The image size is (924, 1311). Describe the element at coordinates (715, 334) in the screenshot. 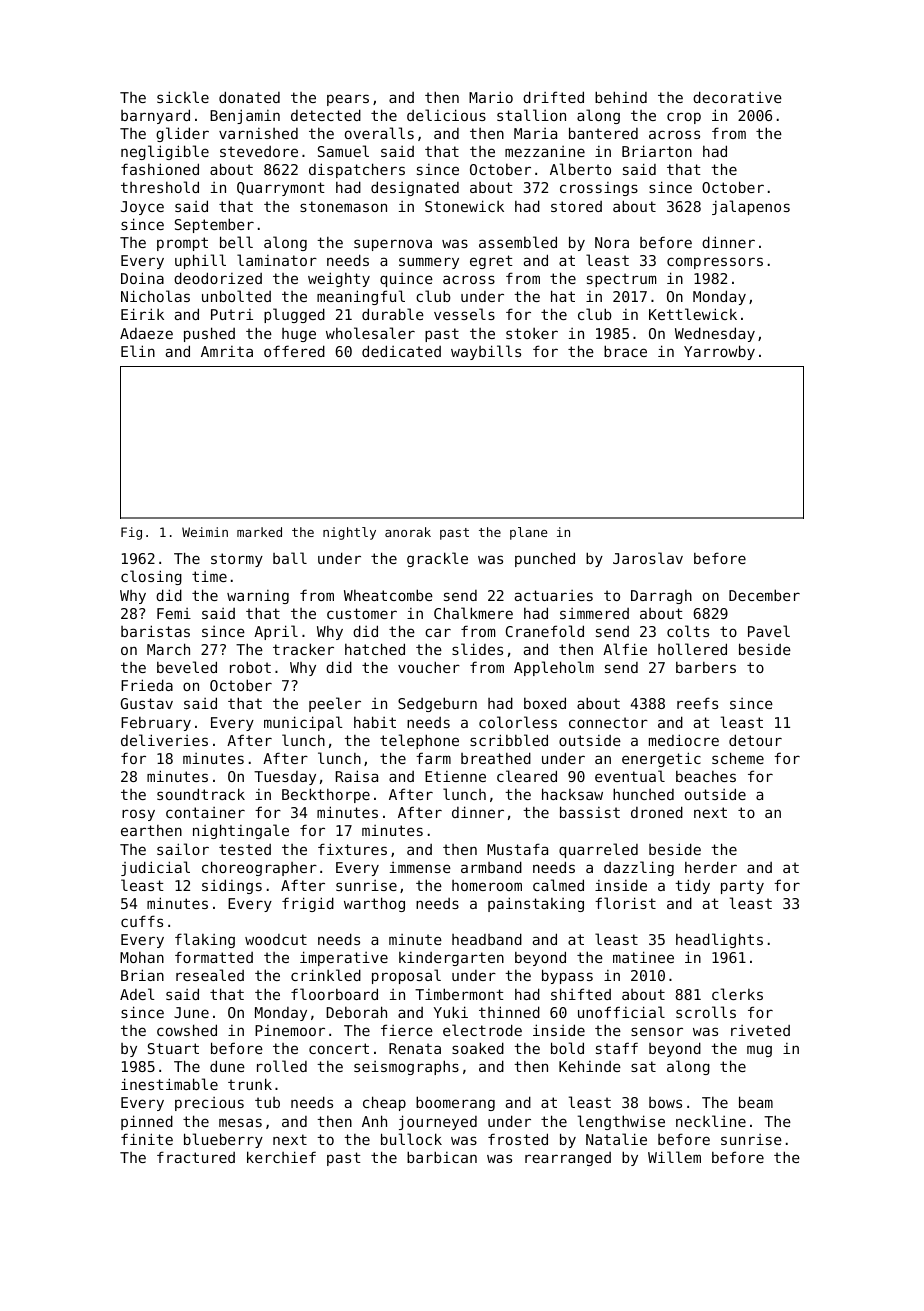

I see `Wednesday` at that location.
